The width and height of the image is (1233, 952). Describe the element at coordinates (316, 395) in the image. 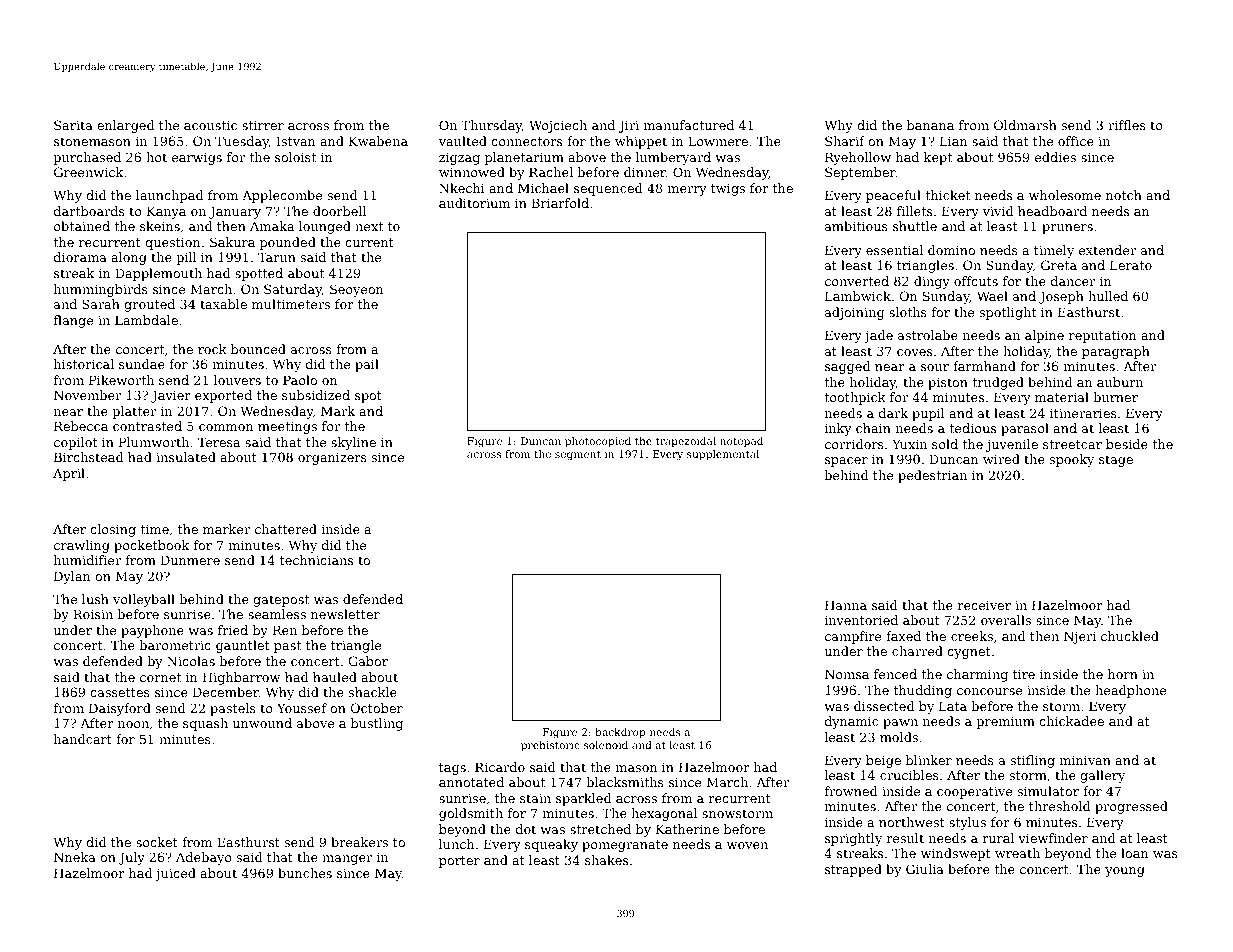

I see `subsidized` at that location.
